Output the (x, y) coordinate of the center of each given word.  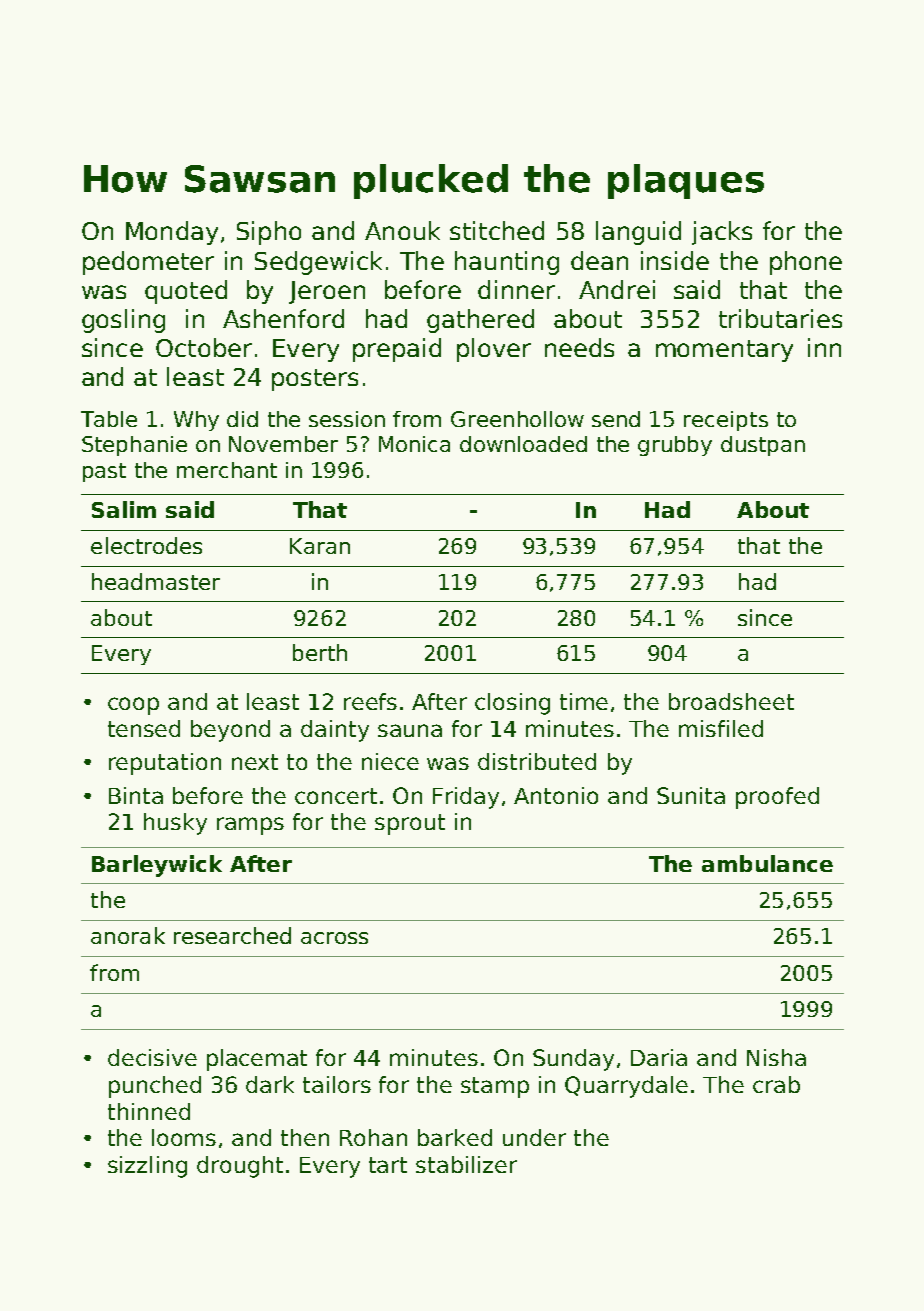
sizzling (147, 1167)
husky (175, 824)
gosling (123, 321)
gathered (480, 321)
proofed (777, 798)
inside (675, 260)
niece (390, 761)
